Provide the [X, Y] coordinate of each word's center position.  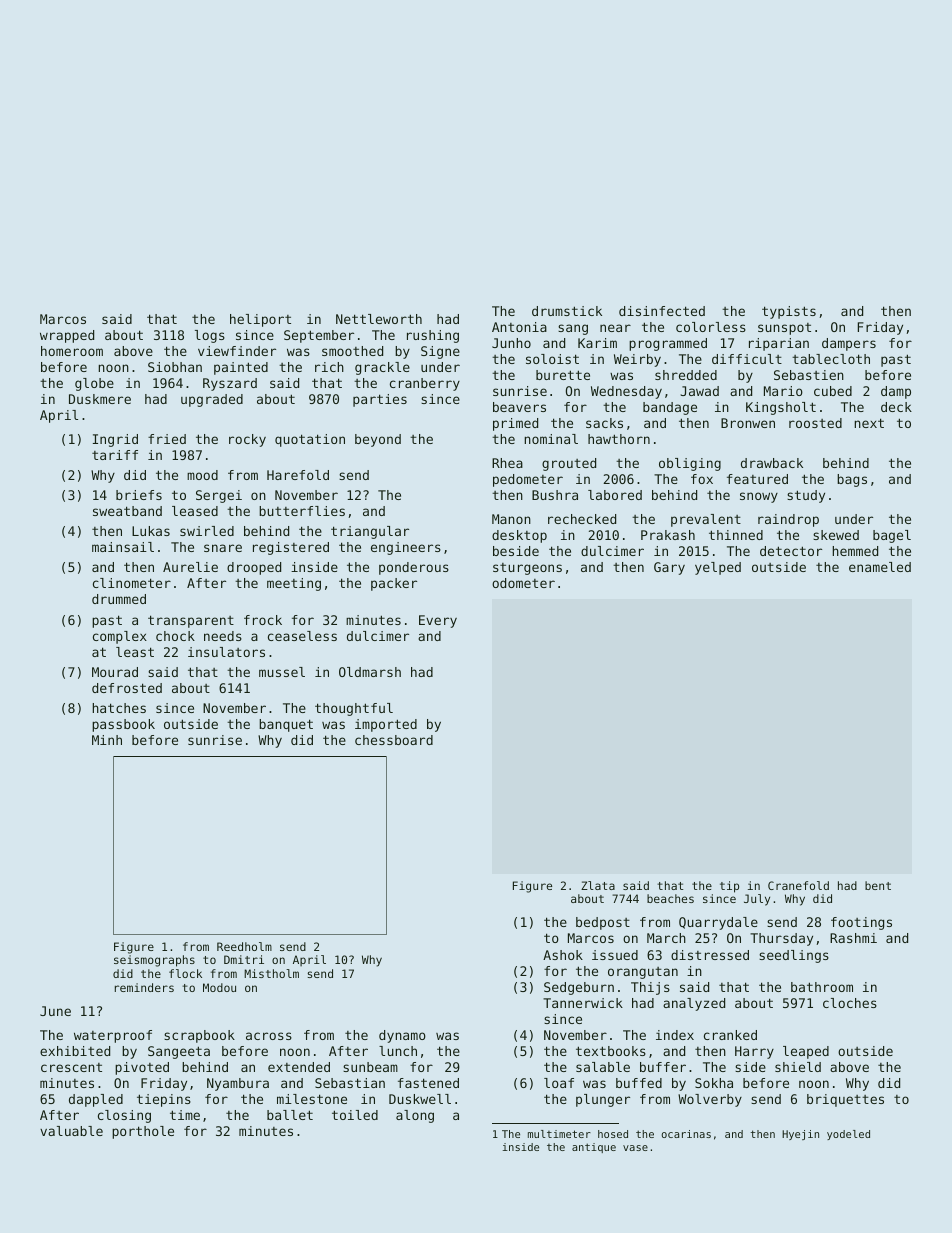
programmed [668, 344]
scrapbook [199, 1036]
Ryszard [230, 384]
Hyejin [800, 1135]
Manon [511, 519]
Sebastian [350, 1083]
